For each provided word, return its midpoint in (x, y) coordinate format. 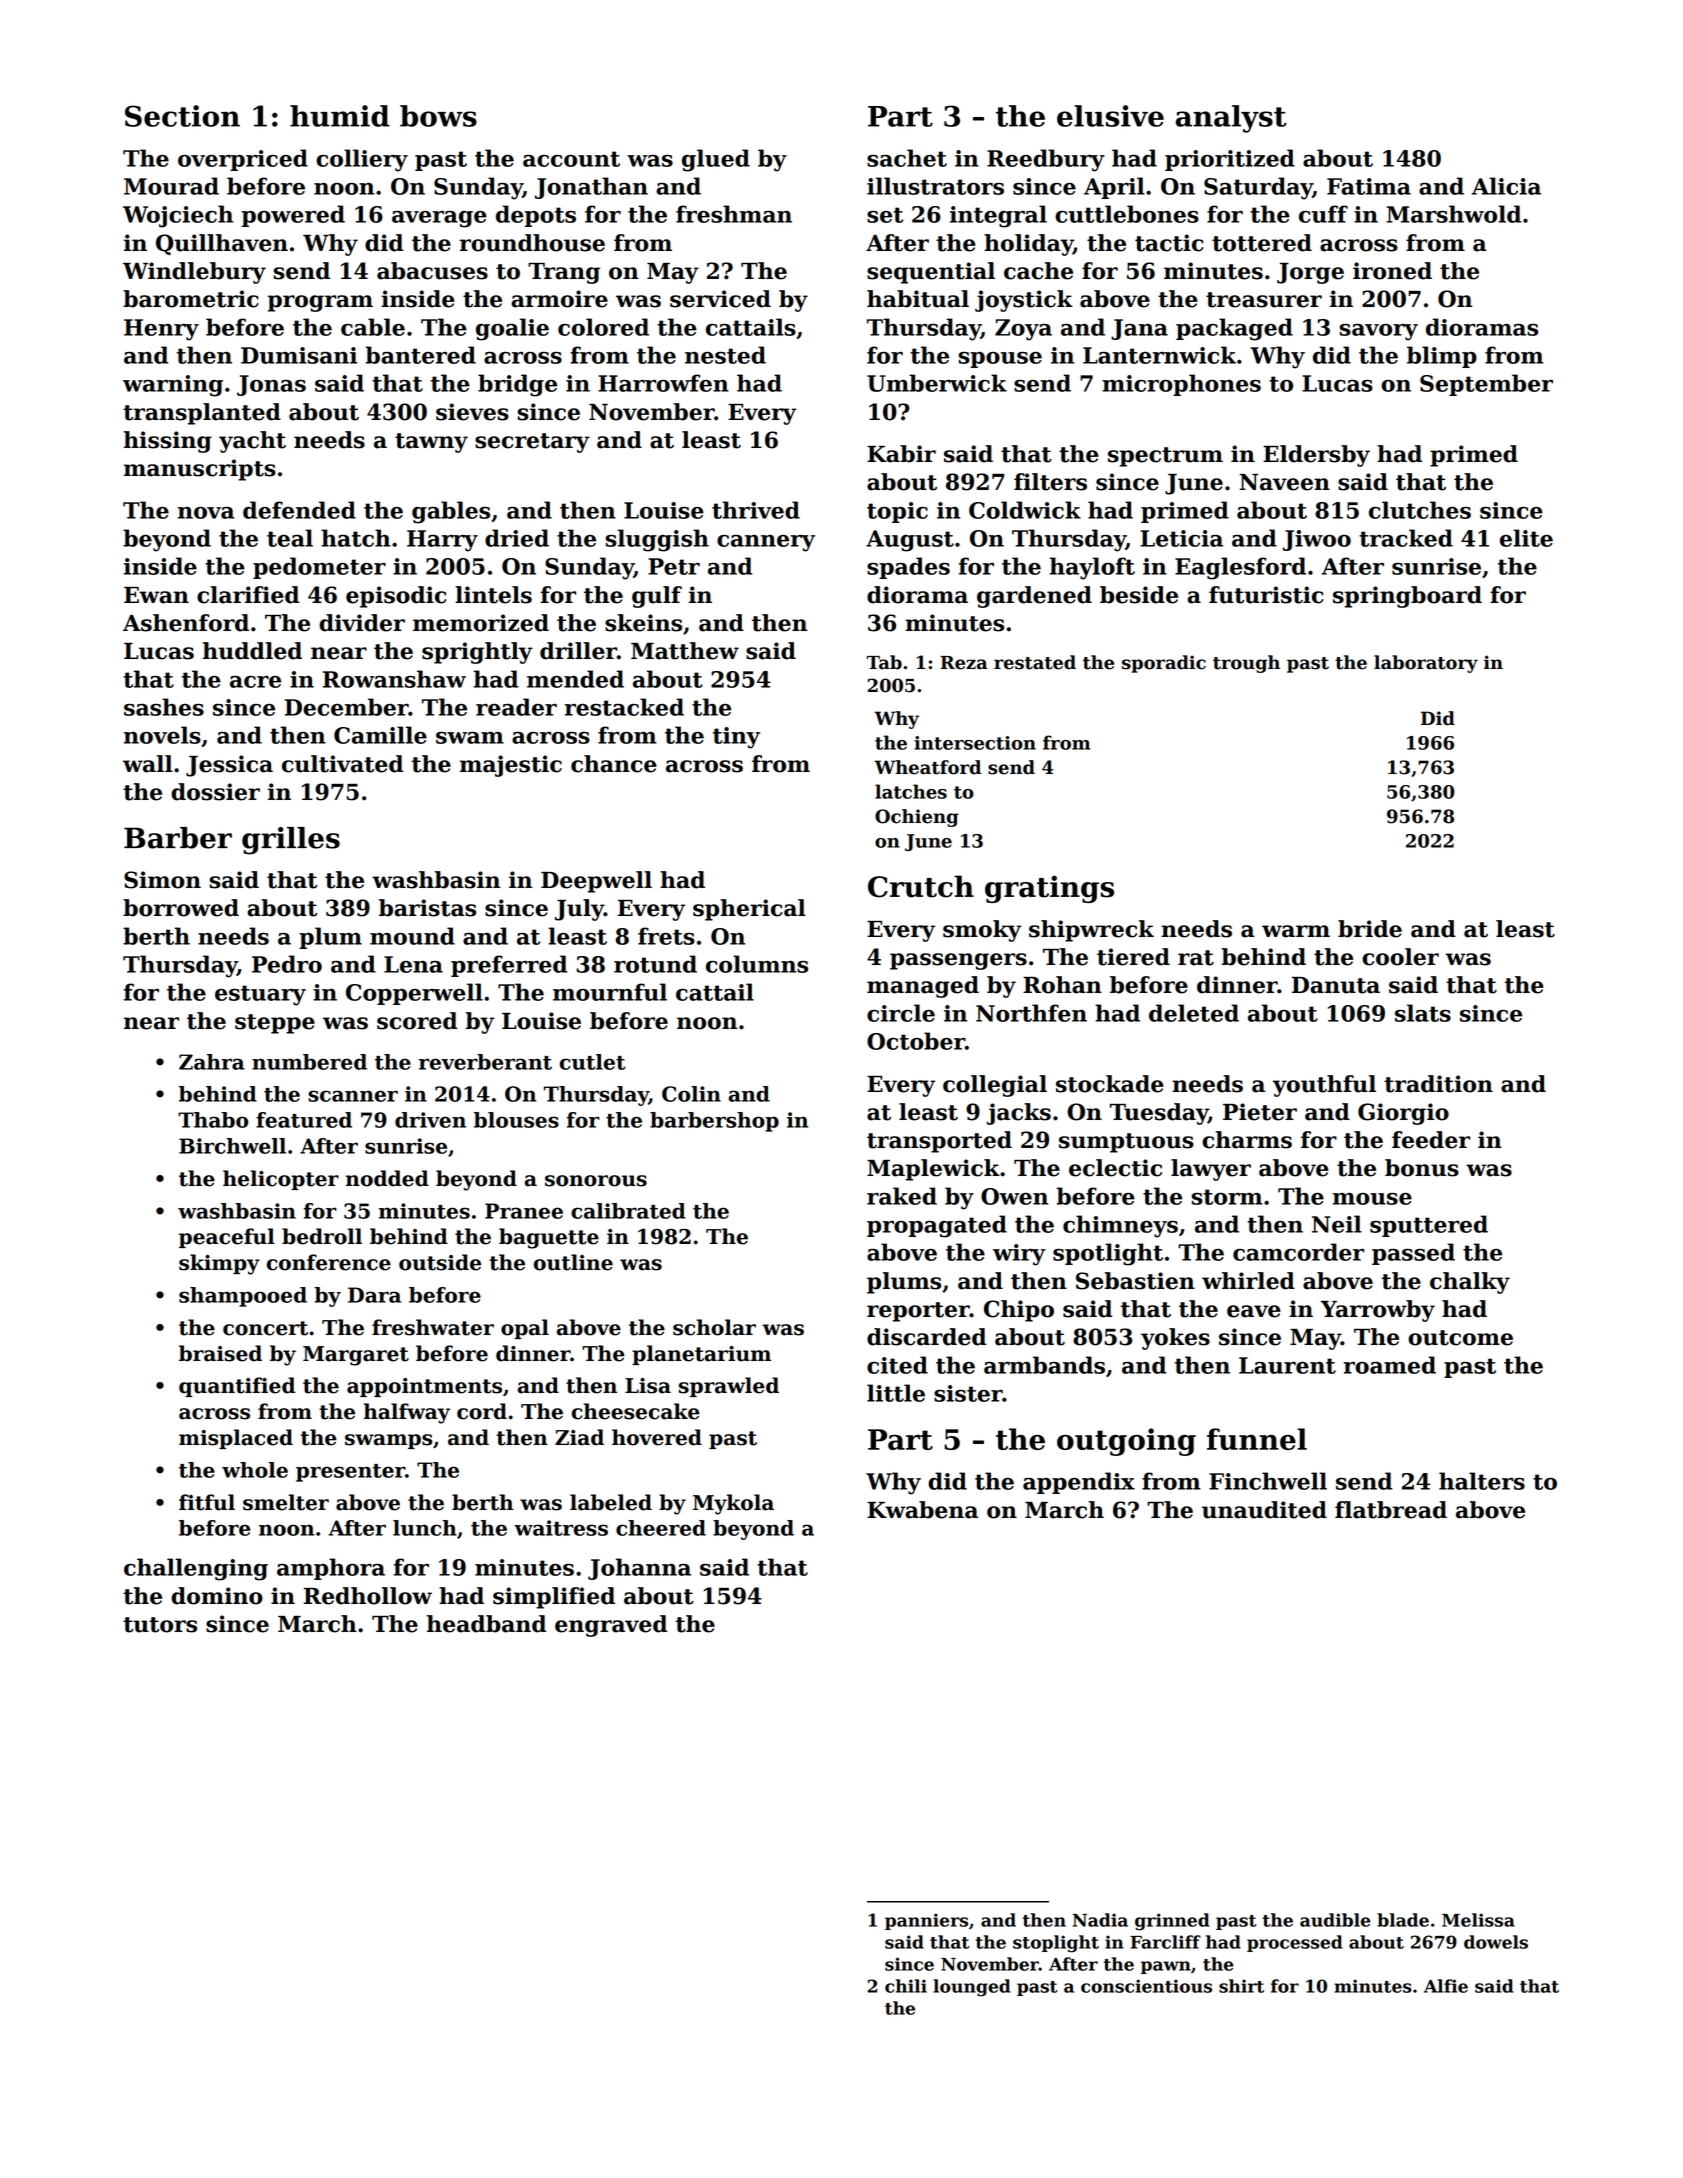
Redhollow (368, 1596)
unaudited (1264, 1510)
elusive (1110, 116)
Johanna (639, 1569)
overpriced (243, 160)
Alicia (1506, 186)
